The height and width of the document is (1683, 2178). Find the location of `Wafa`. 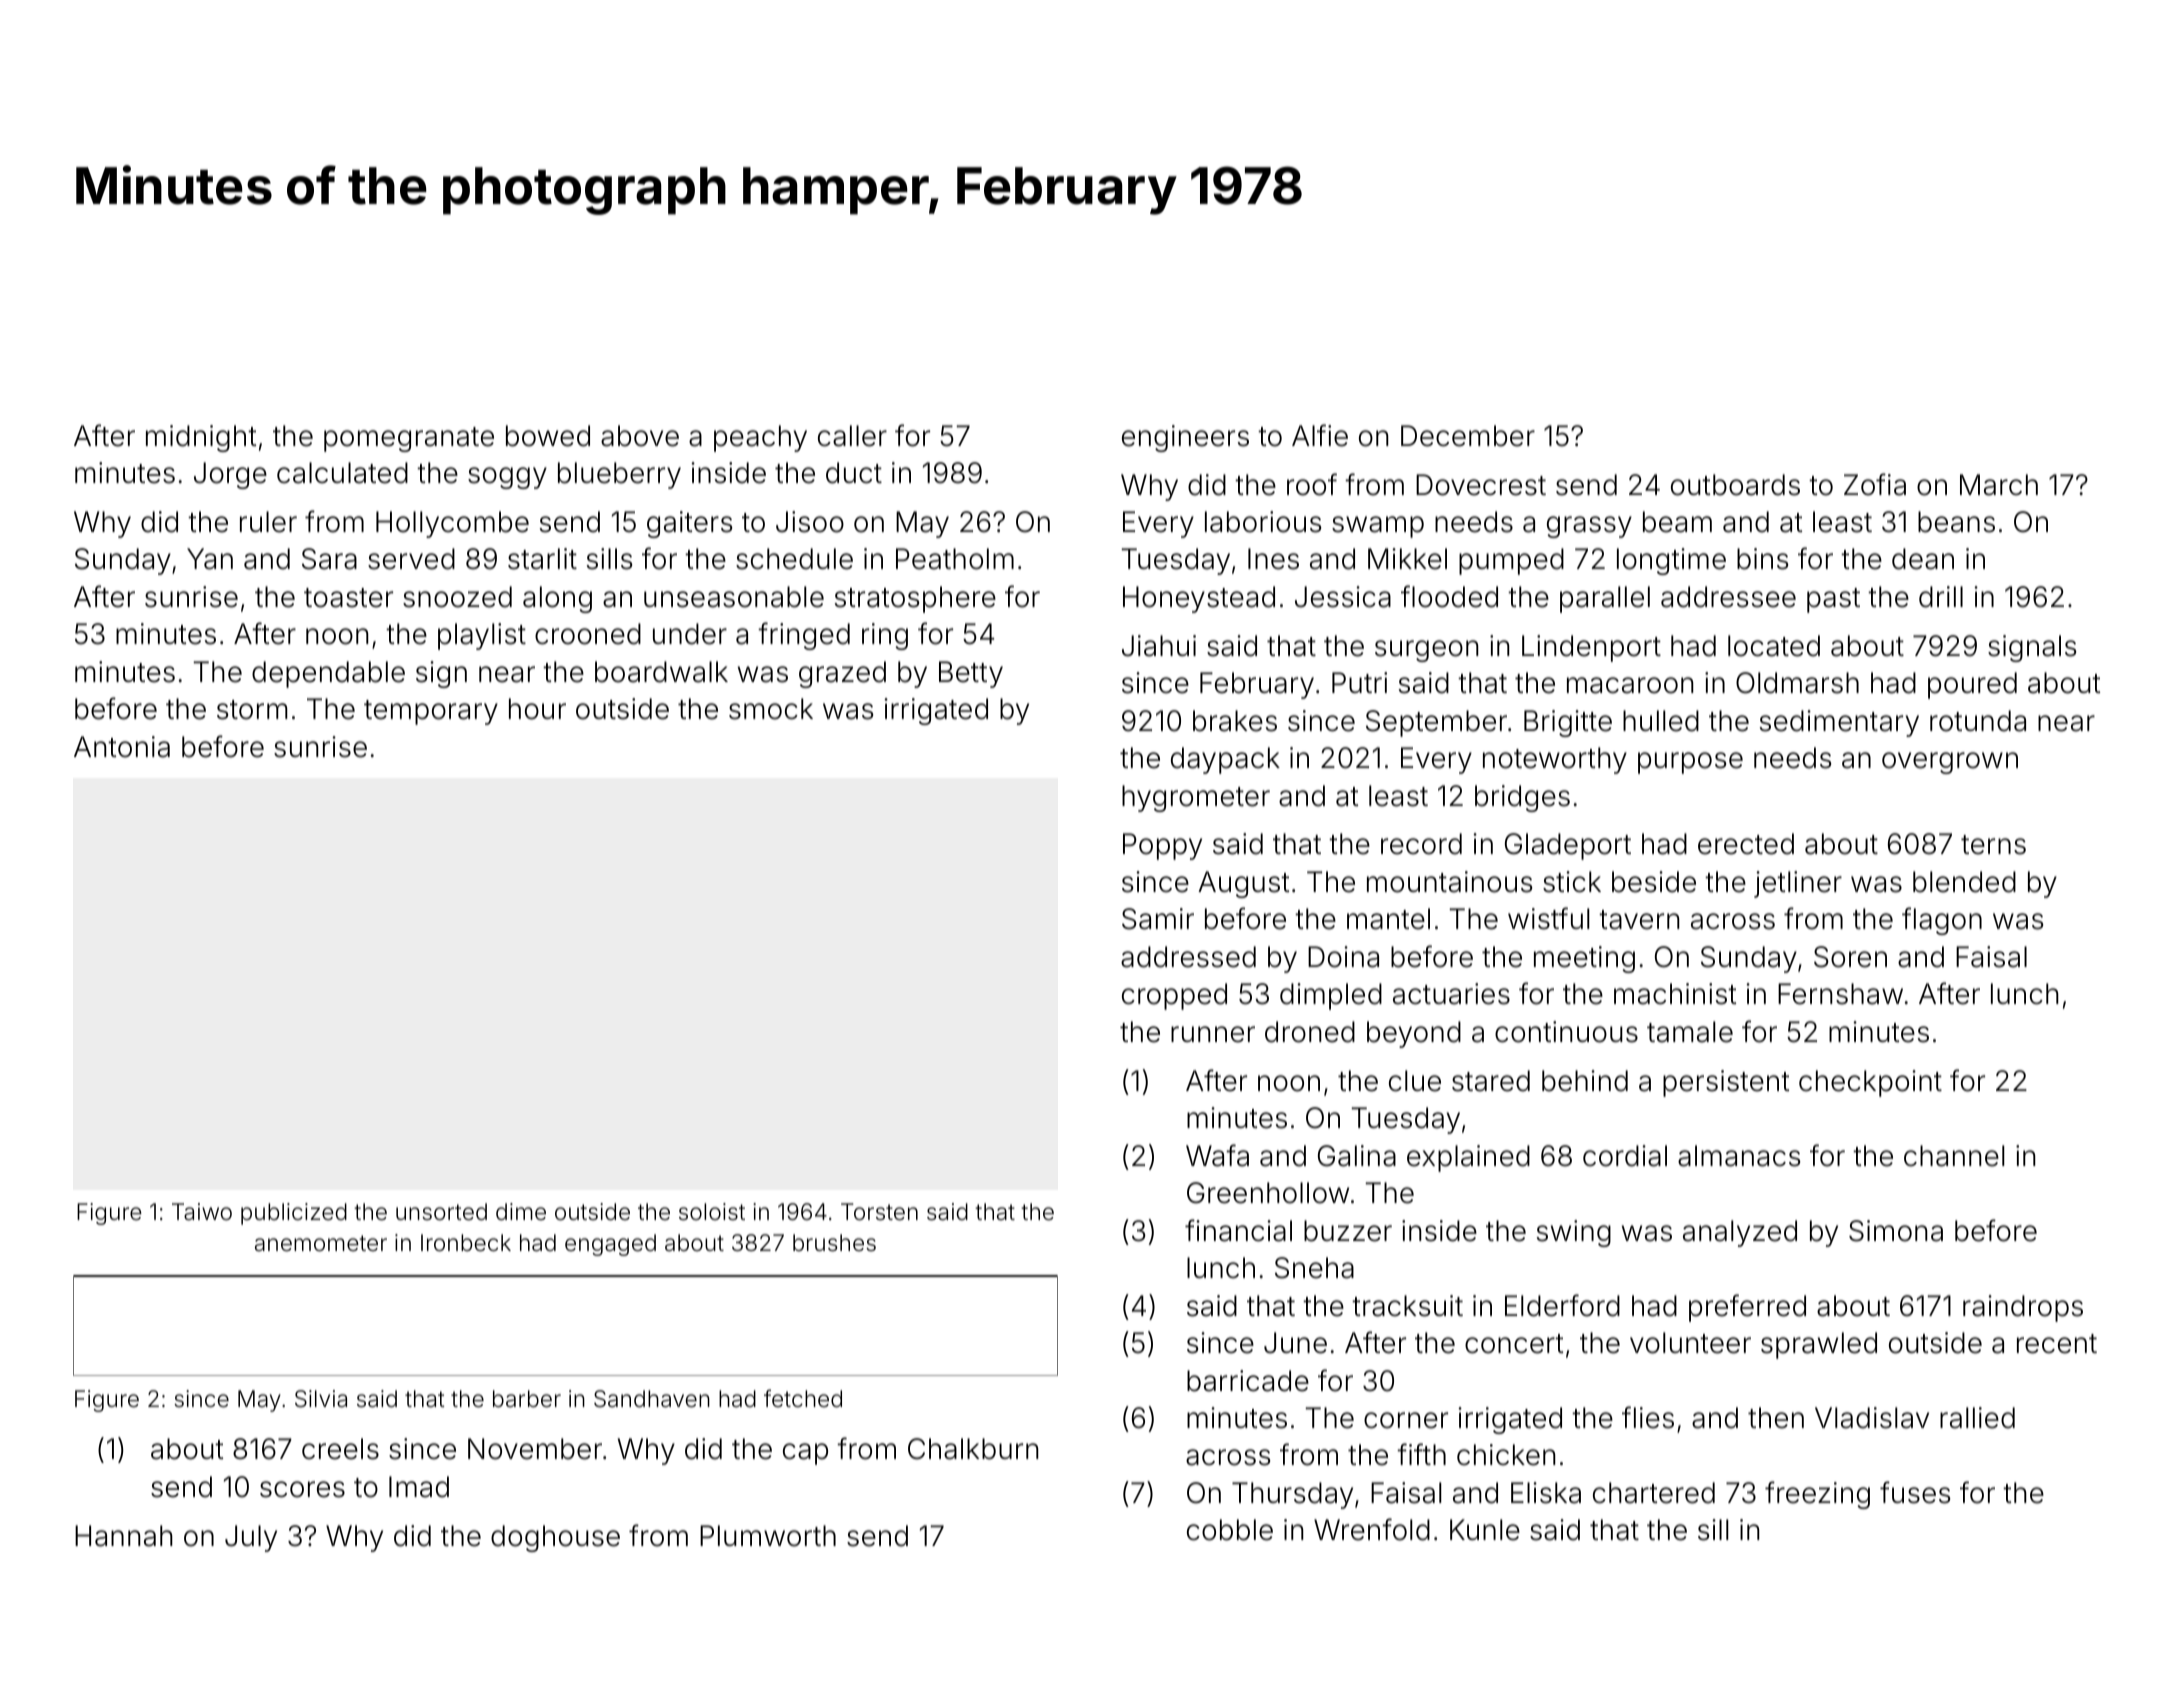

Wafa is located at coordinates (1217, 1155).
